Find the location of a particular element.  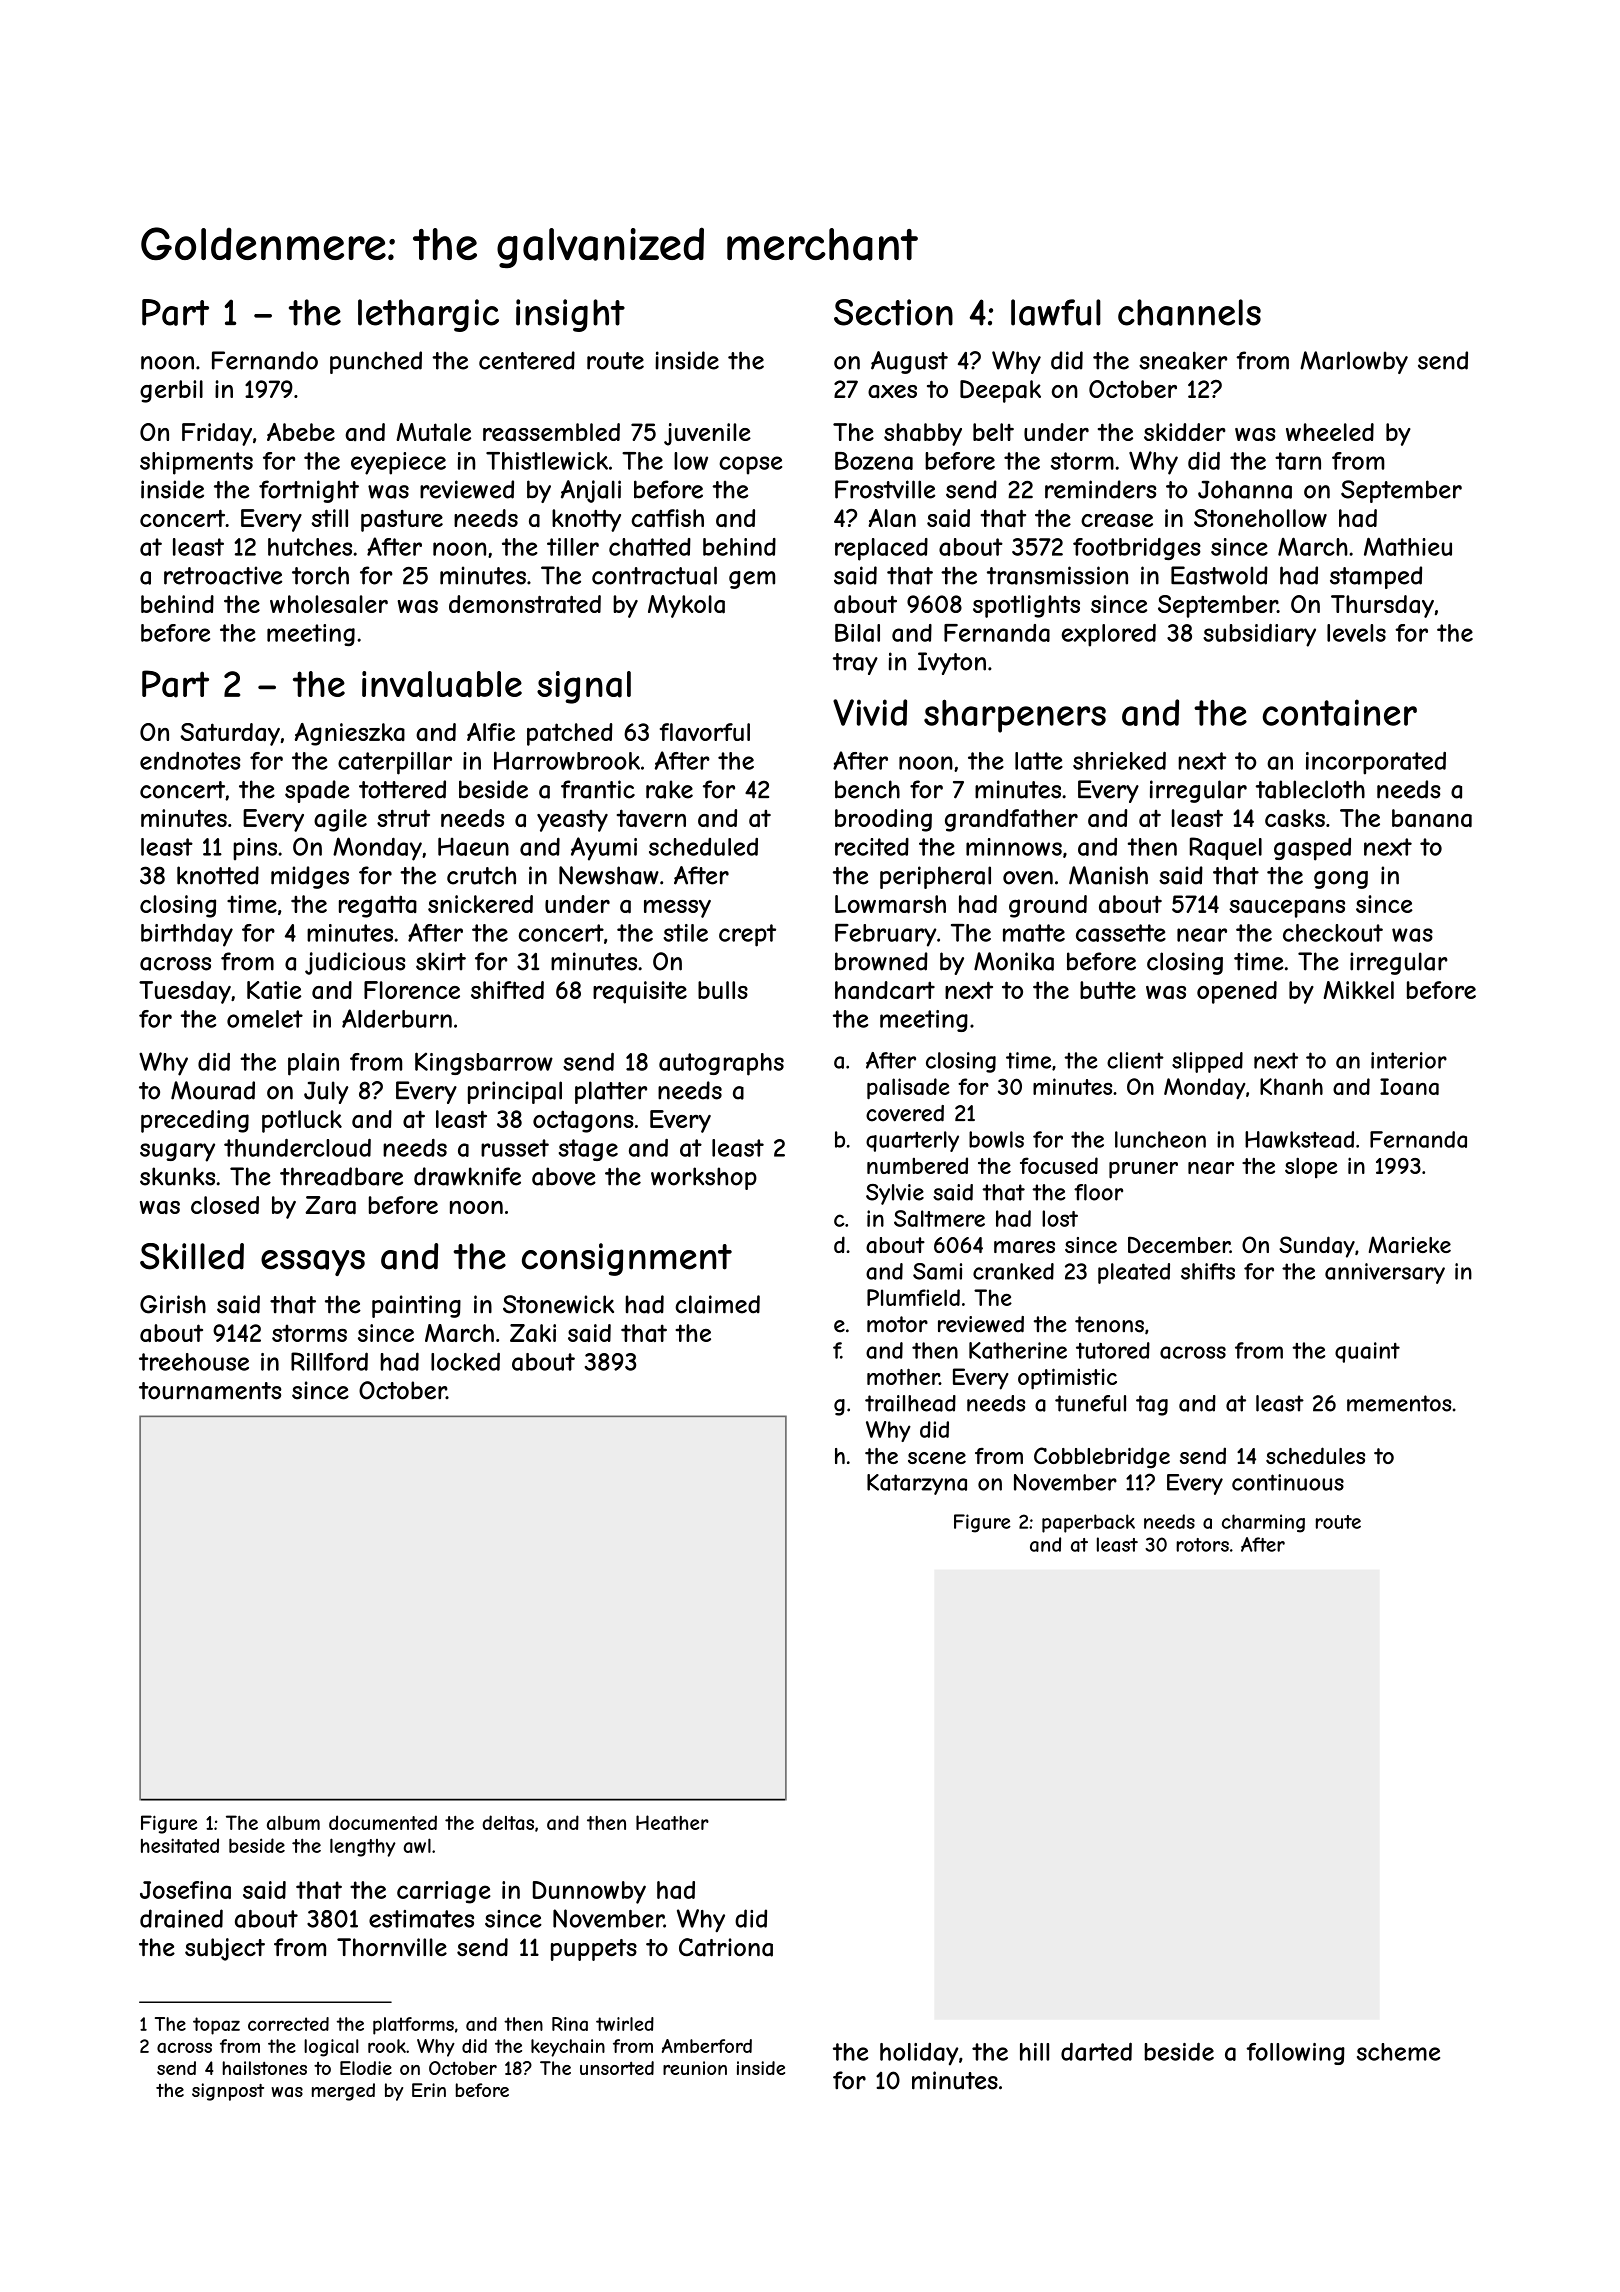

scheme is located at coordinates (1398, 2052).
